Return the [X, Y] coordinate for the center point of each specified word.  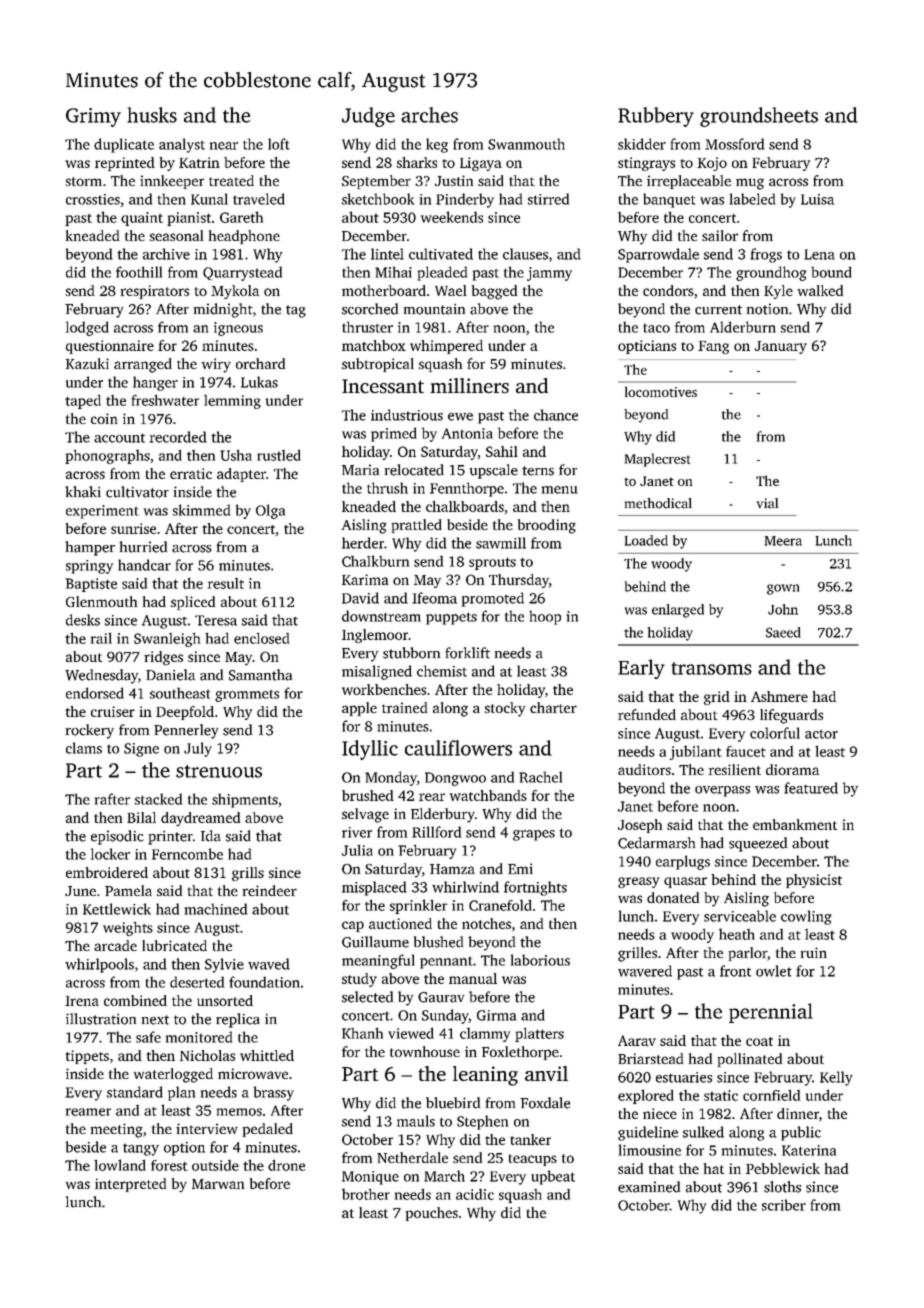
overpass [722, 791]
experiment [102, 512]
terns [538, 471]
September [376, 182]
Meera [783, 541]
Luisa [817, 199]
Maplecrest [657, 460]
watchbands [488, 795]
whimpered [446, 347]
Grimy [93, 117]
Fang [713, 347]
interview [207, 1128]
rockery [90, 731]
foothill [139, 272]
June [80, 891]
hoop [545, 617]
